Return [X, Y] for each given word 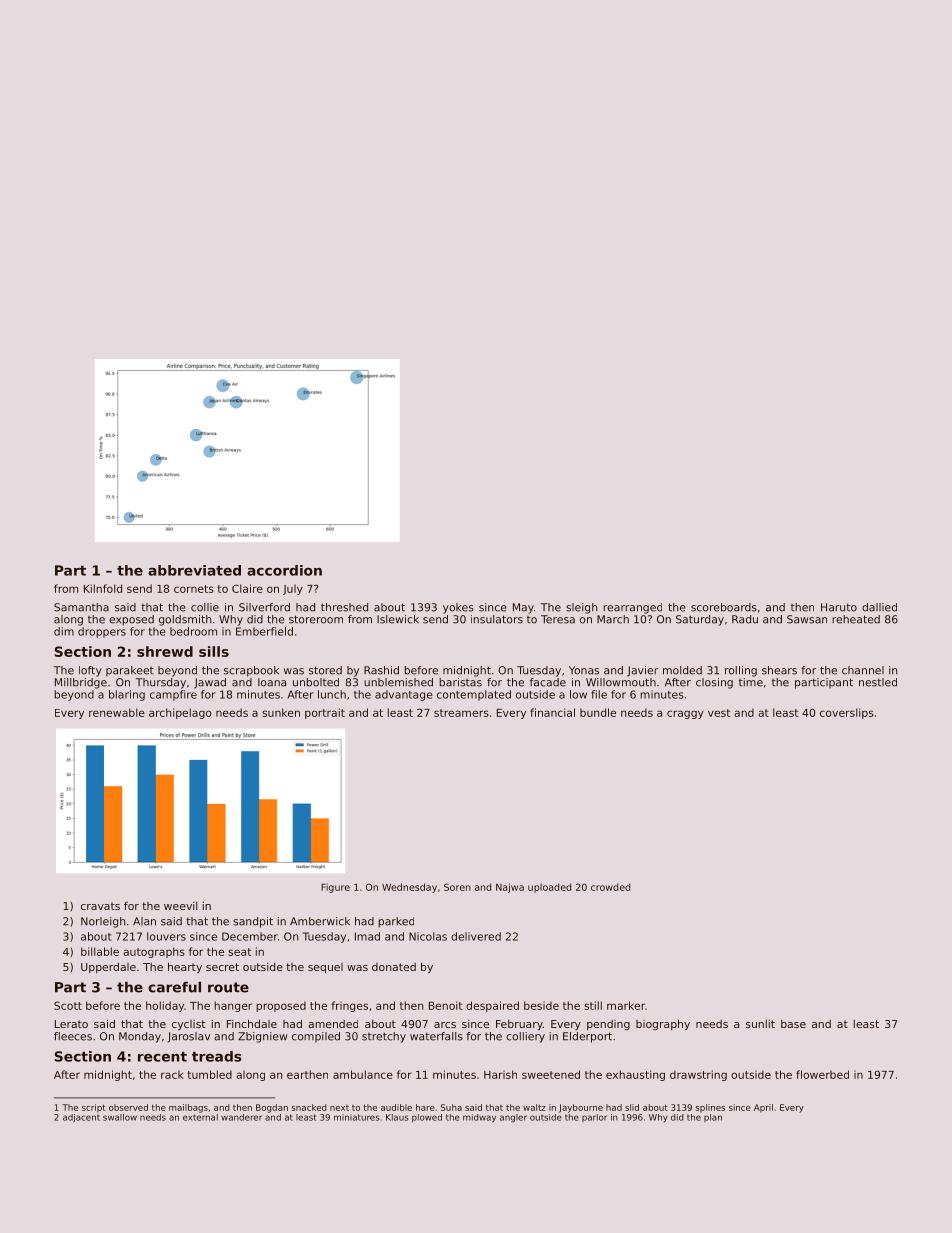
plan [713, 1118]
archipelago [180, 713]
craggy [685, 714]
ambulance [363, 1074]
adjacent [81, 1118]
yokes [458, 608]
